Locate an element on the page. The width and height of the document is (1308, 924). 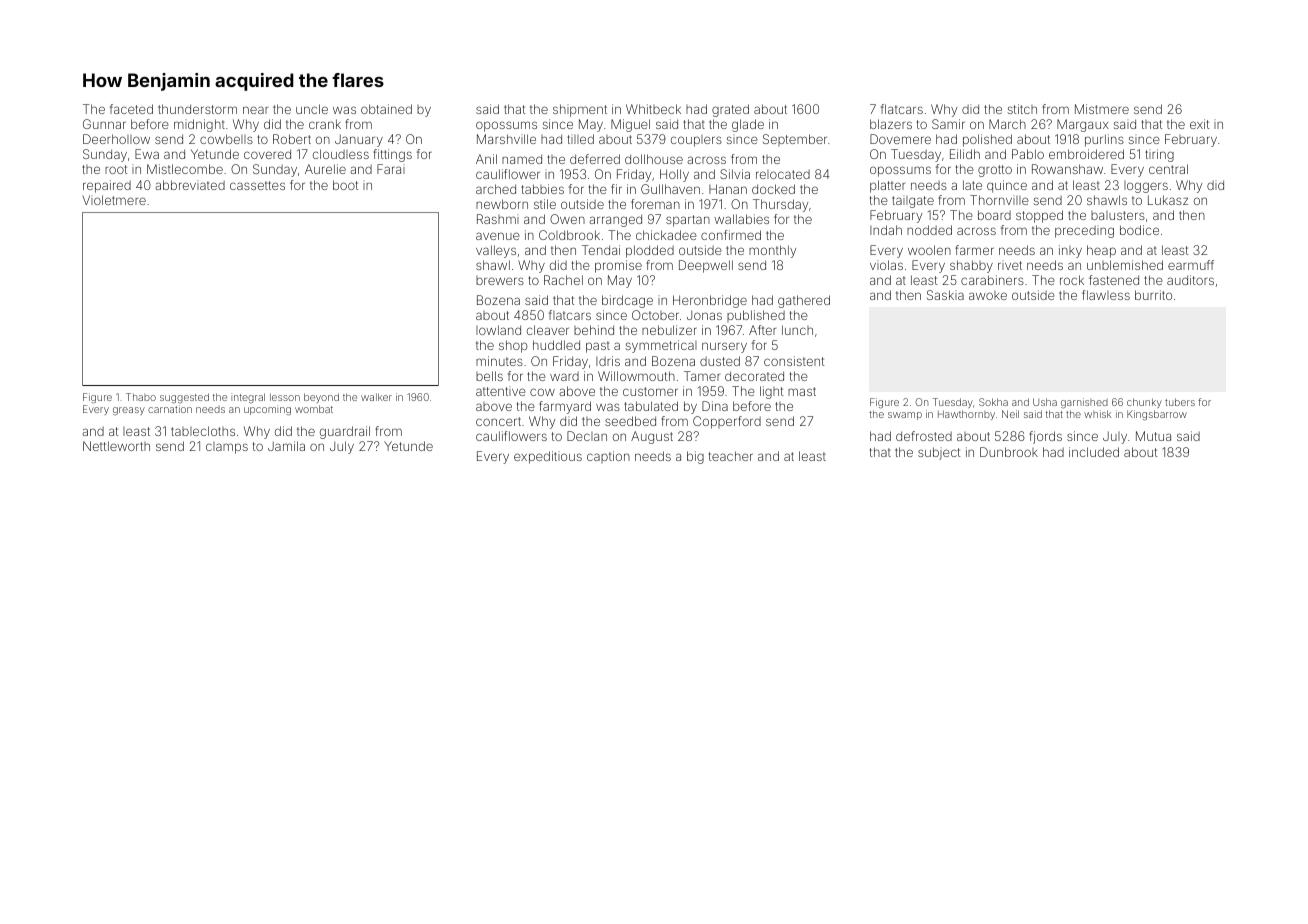
clamps is located at coordinates (227, 448).
